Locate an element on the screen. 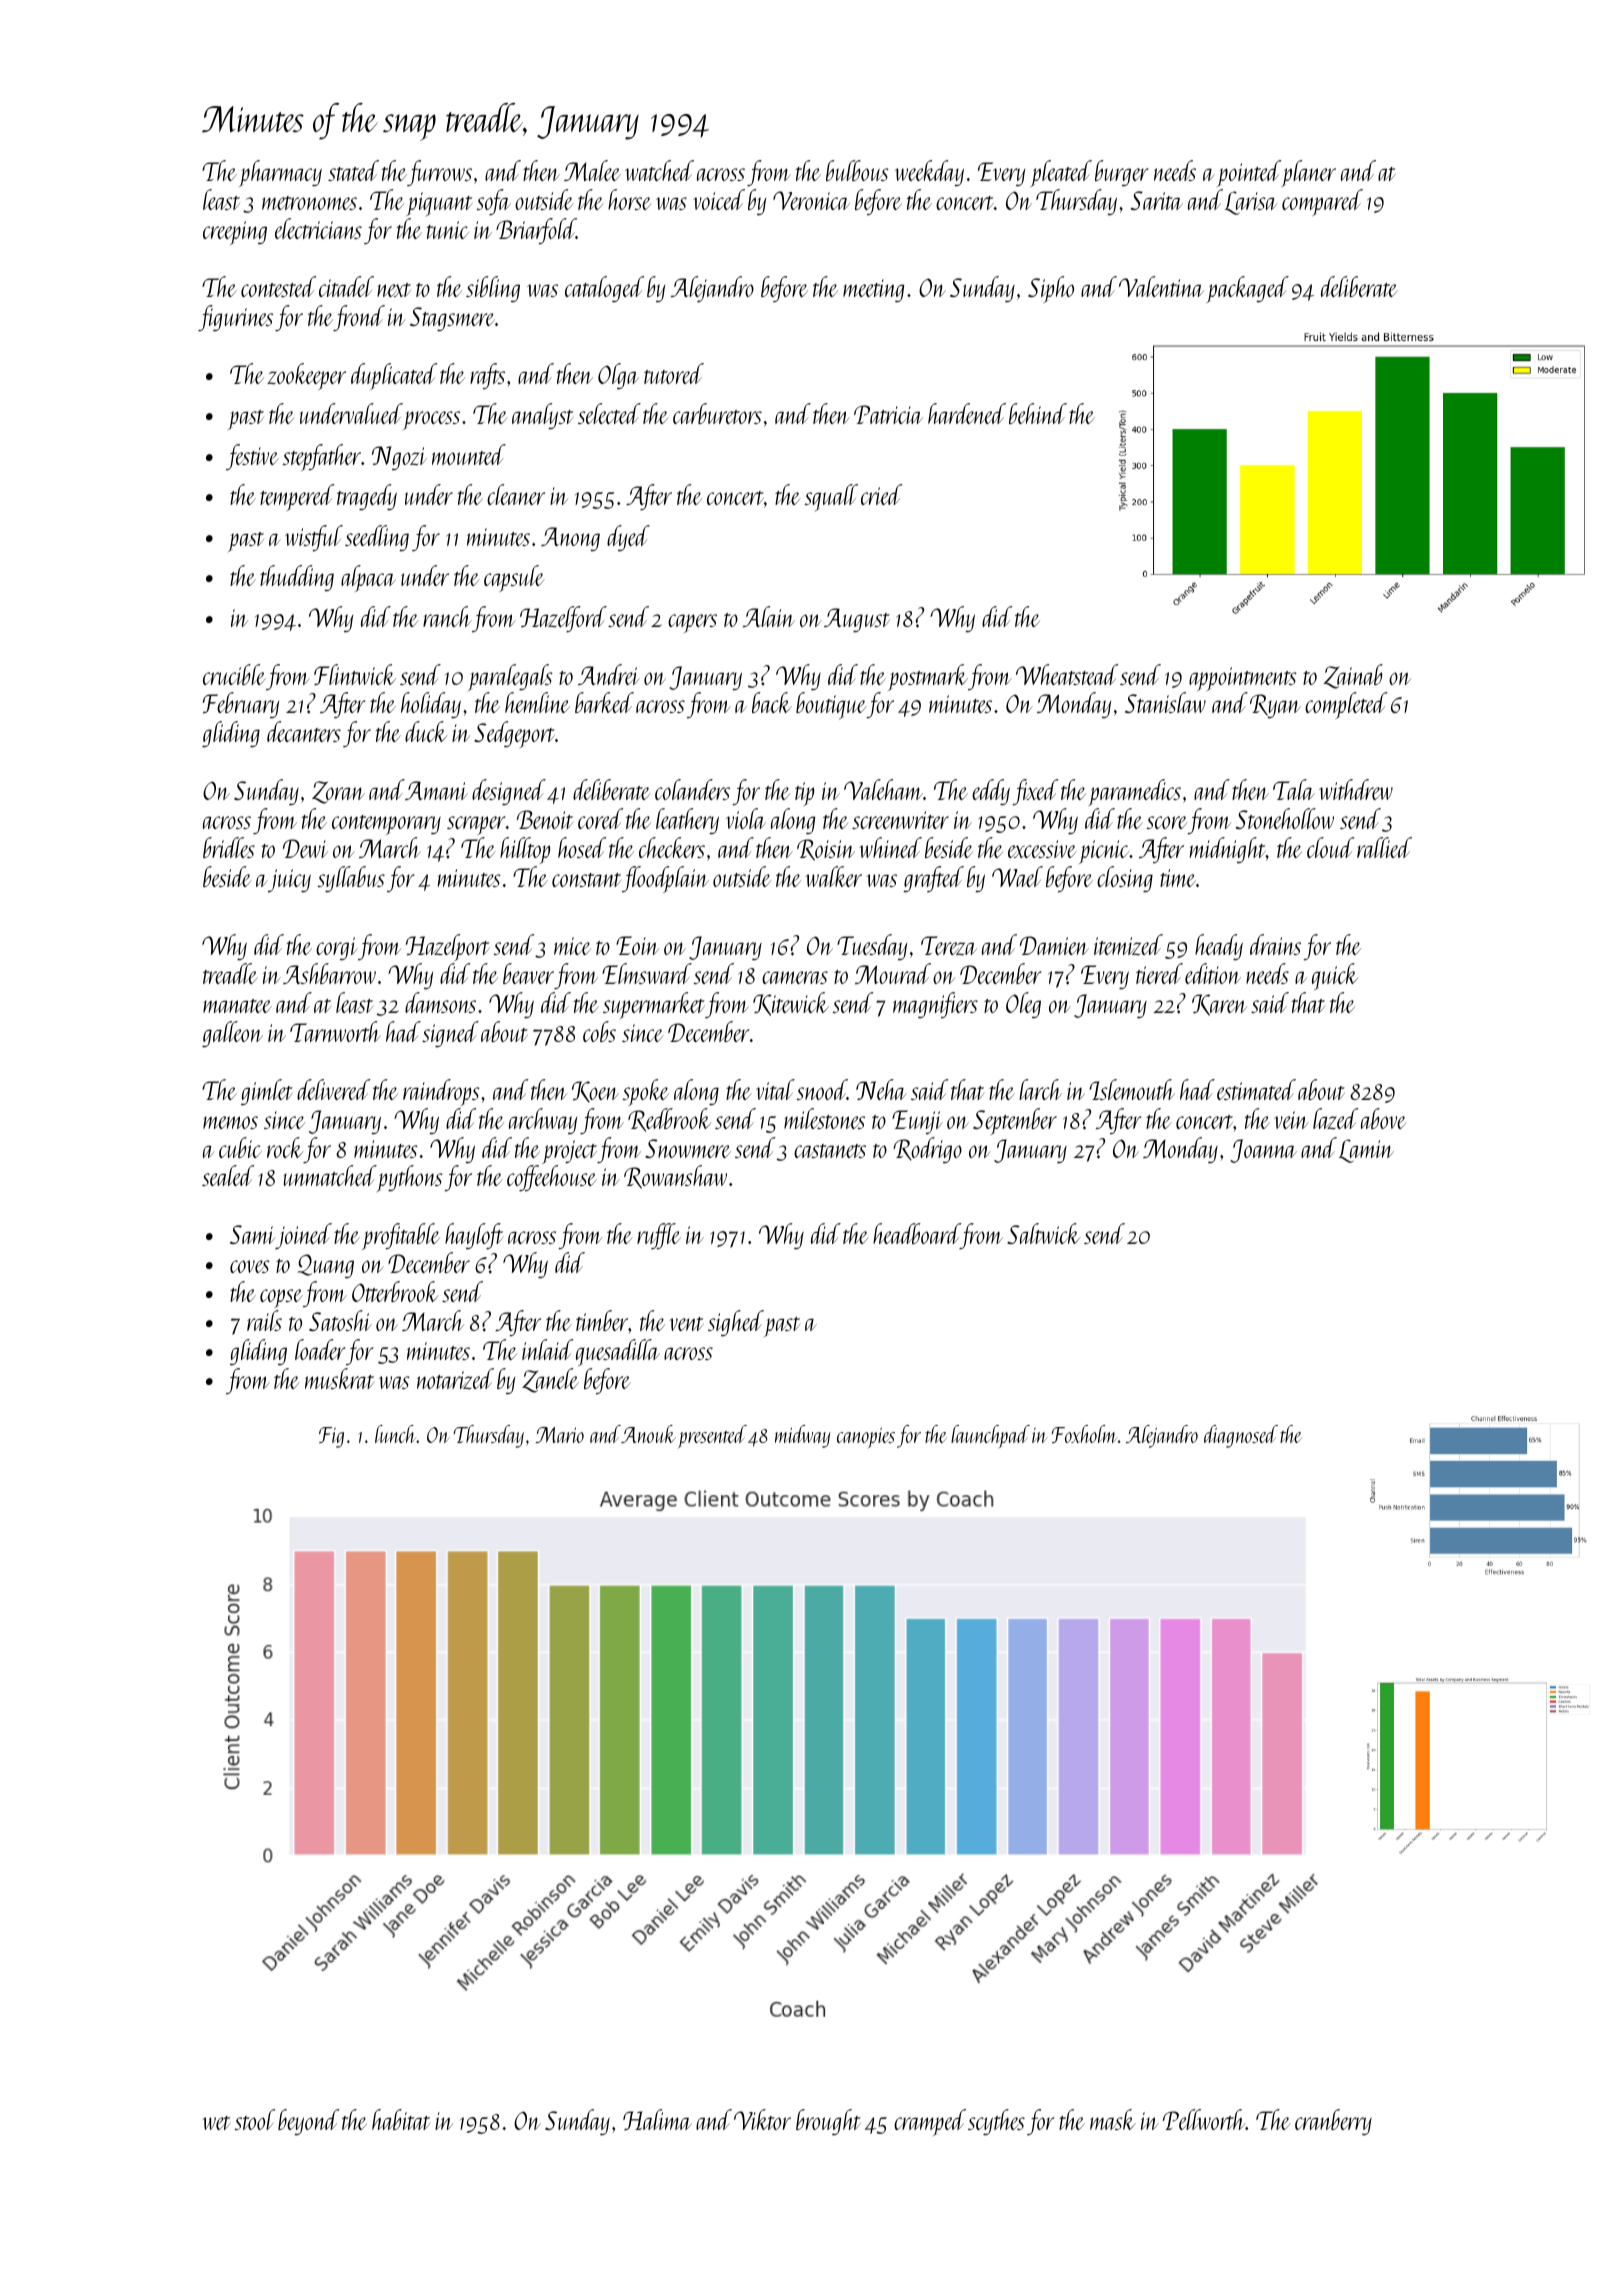 This screenshot has height=2292, width=1620. postmark is located at coordinates (928, 677).
